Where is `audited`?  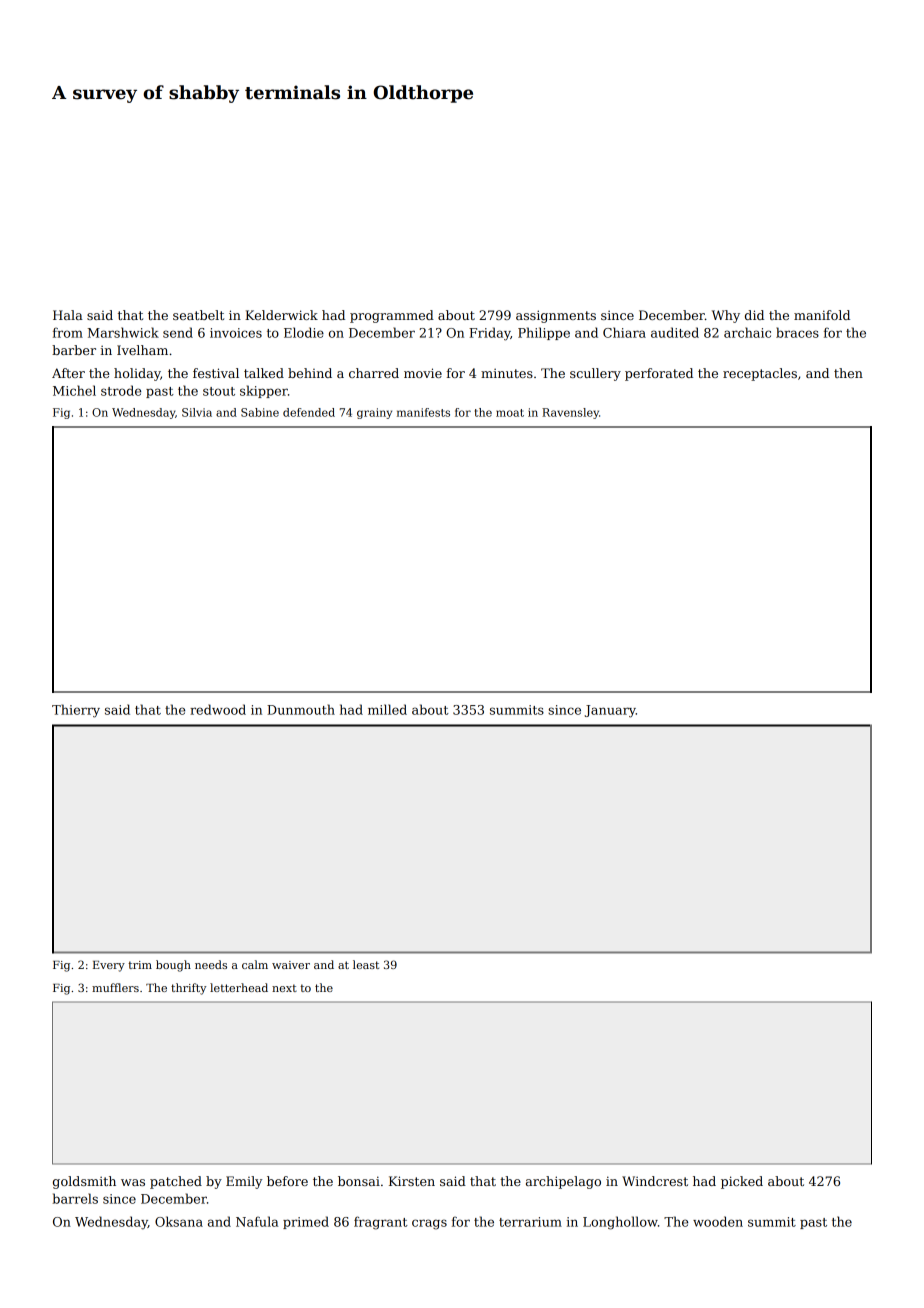
audited is located at coordinates (675, 332).
